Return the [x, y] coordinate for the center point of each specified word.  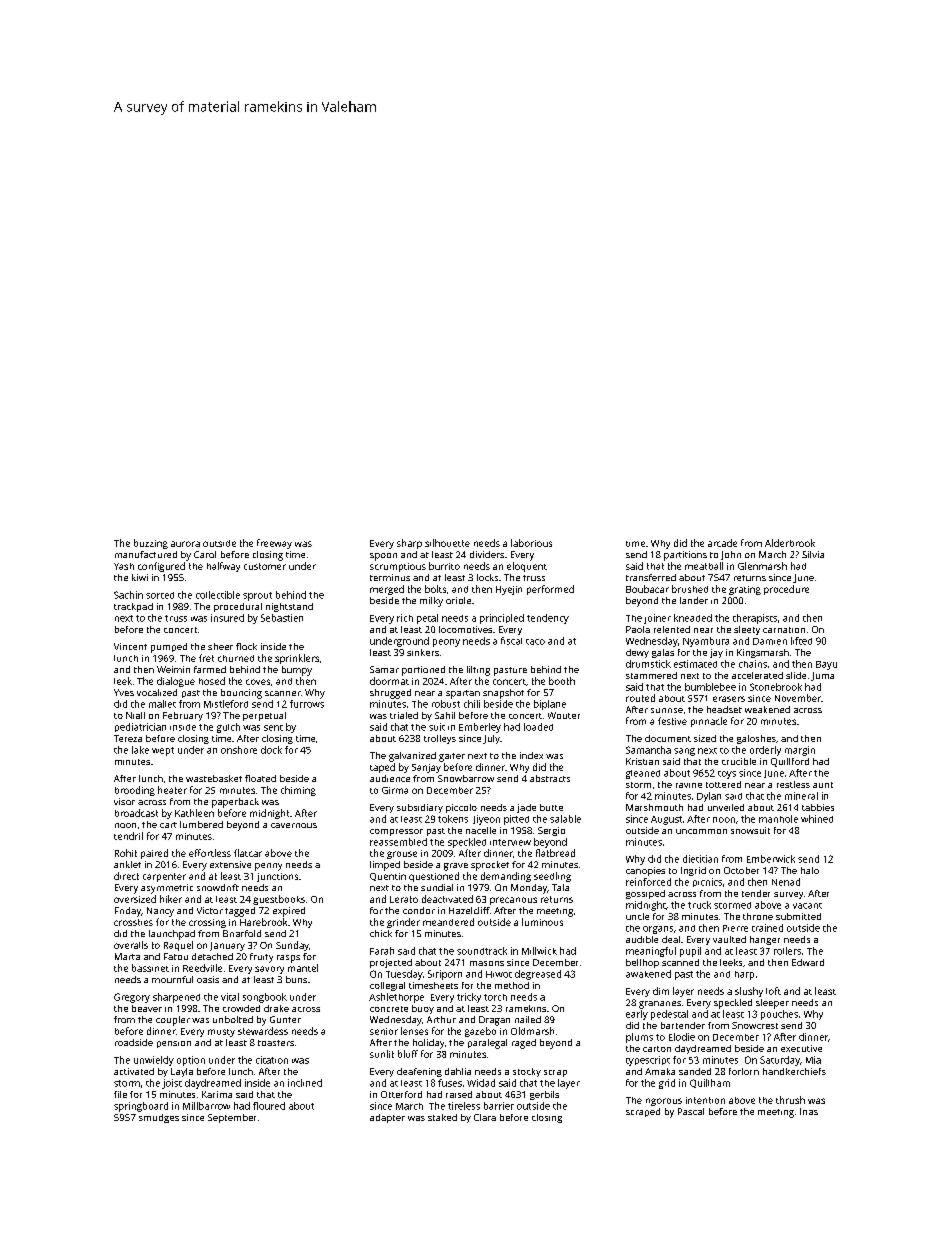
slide [796, 675]
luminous [542, 922]
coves [258, 682]
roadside [134, 1042]
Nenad [786, 882]
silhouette [447, 543]
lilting [478, 671]
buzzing [151, 544]
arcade [722, 543]
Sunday [292, 946]
